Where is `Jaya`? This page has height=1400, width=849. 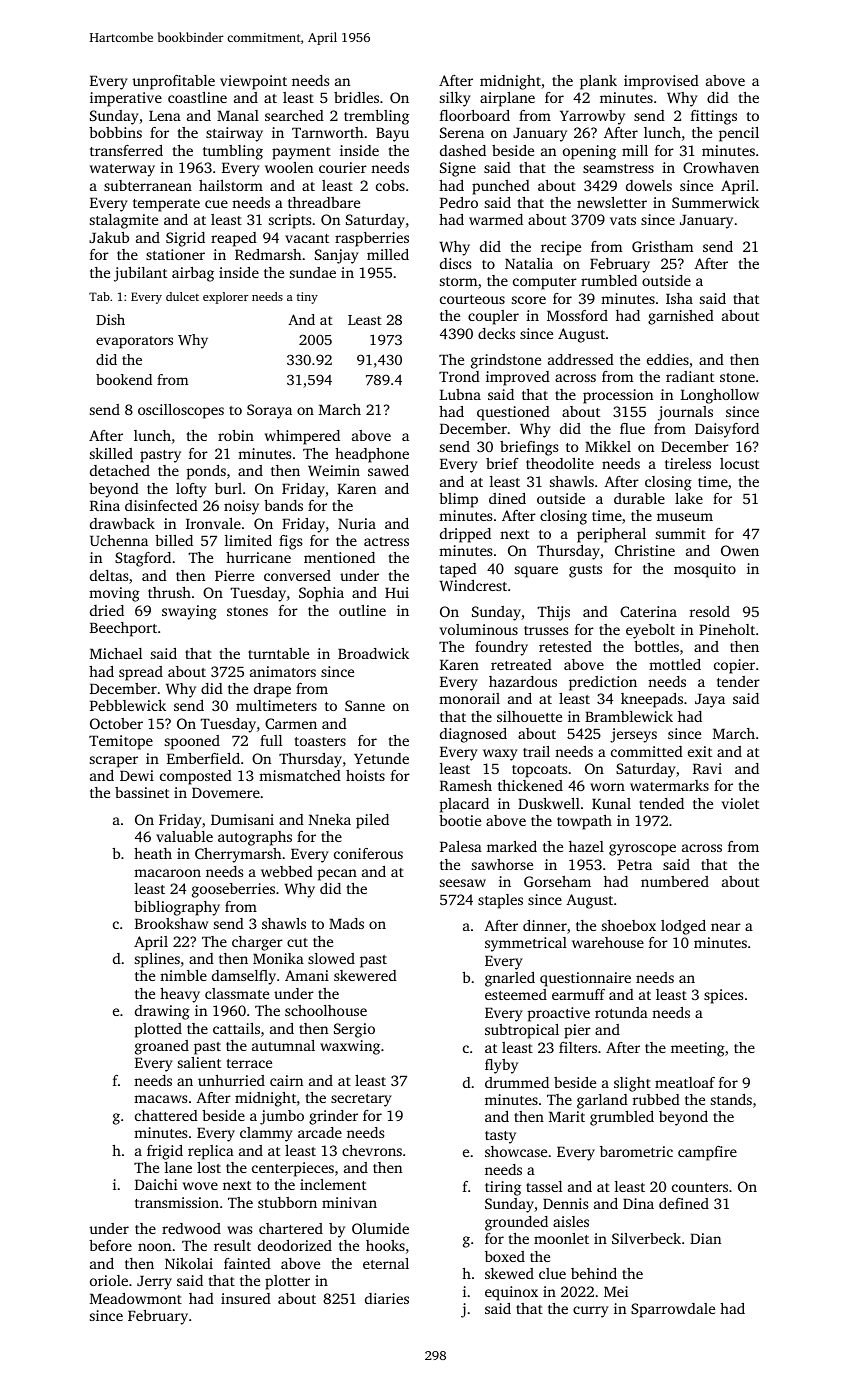
Jaya is located at coordinates (710, 700).
